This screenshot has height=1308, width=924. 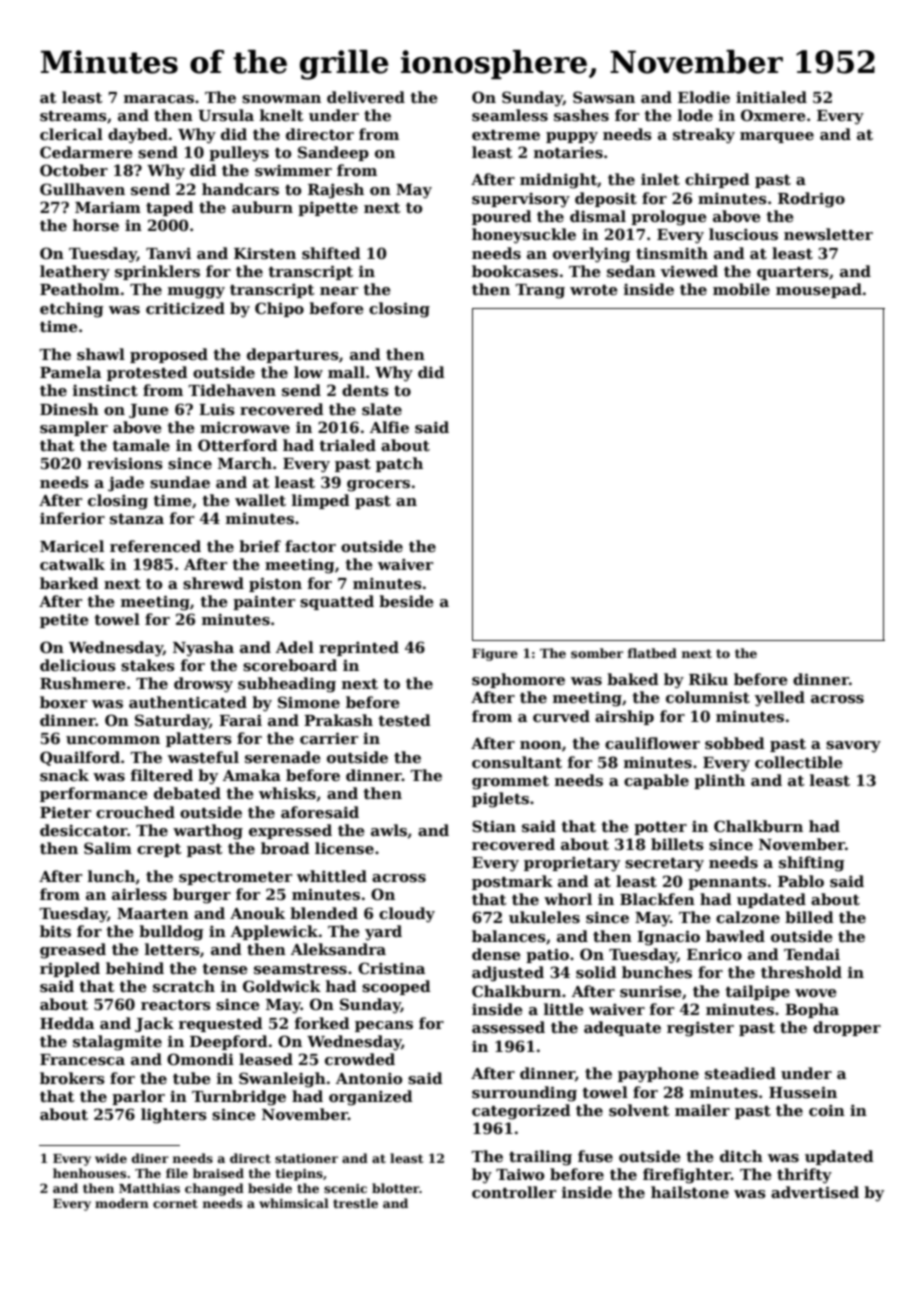 I want to click on thrifty, so click(x=804, y=1176).
